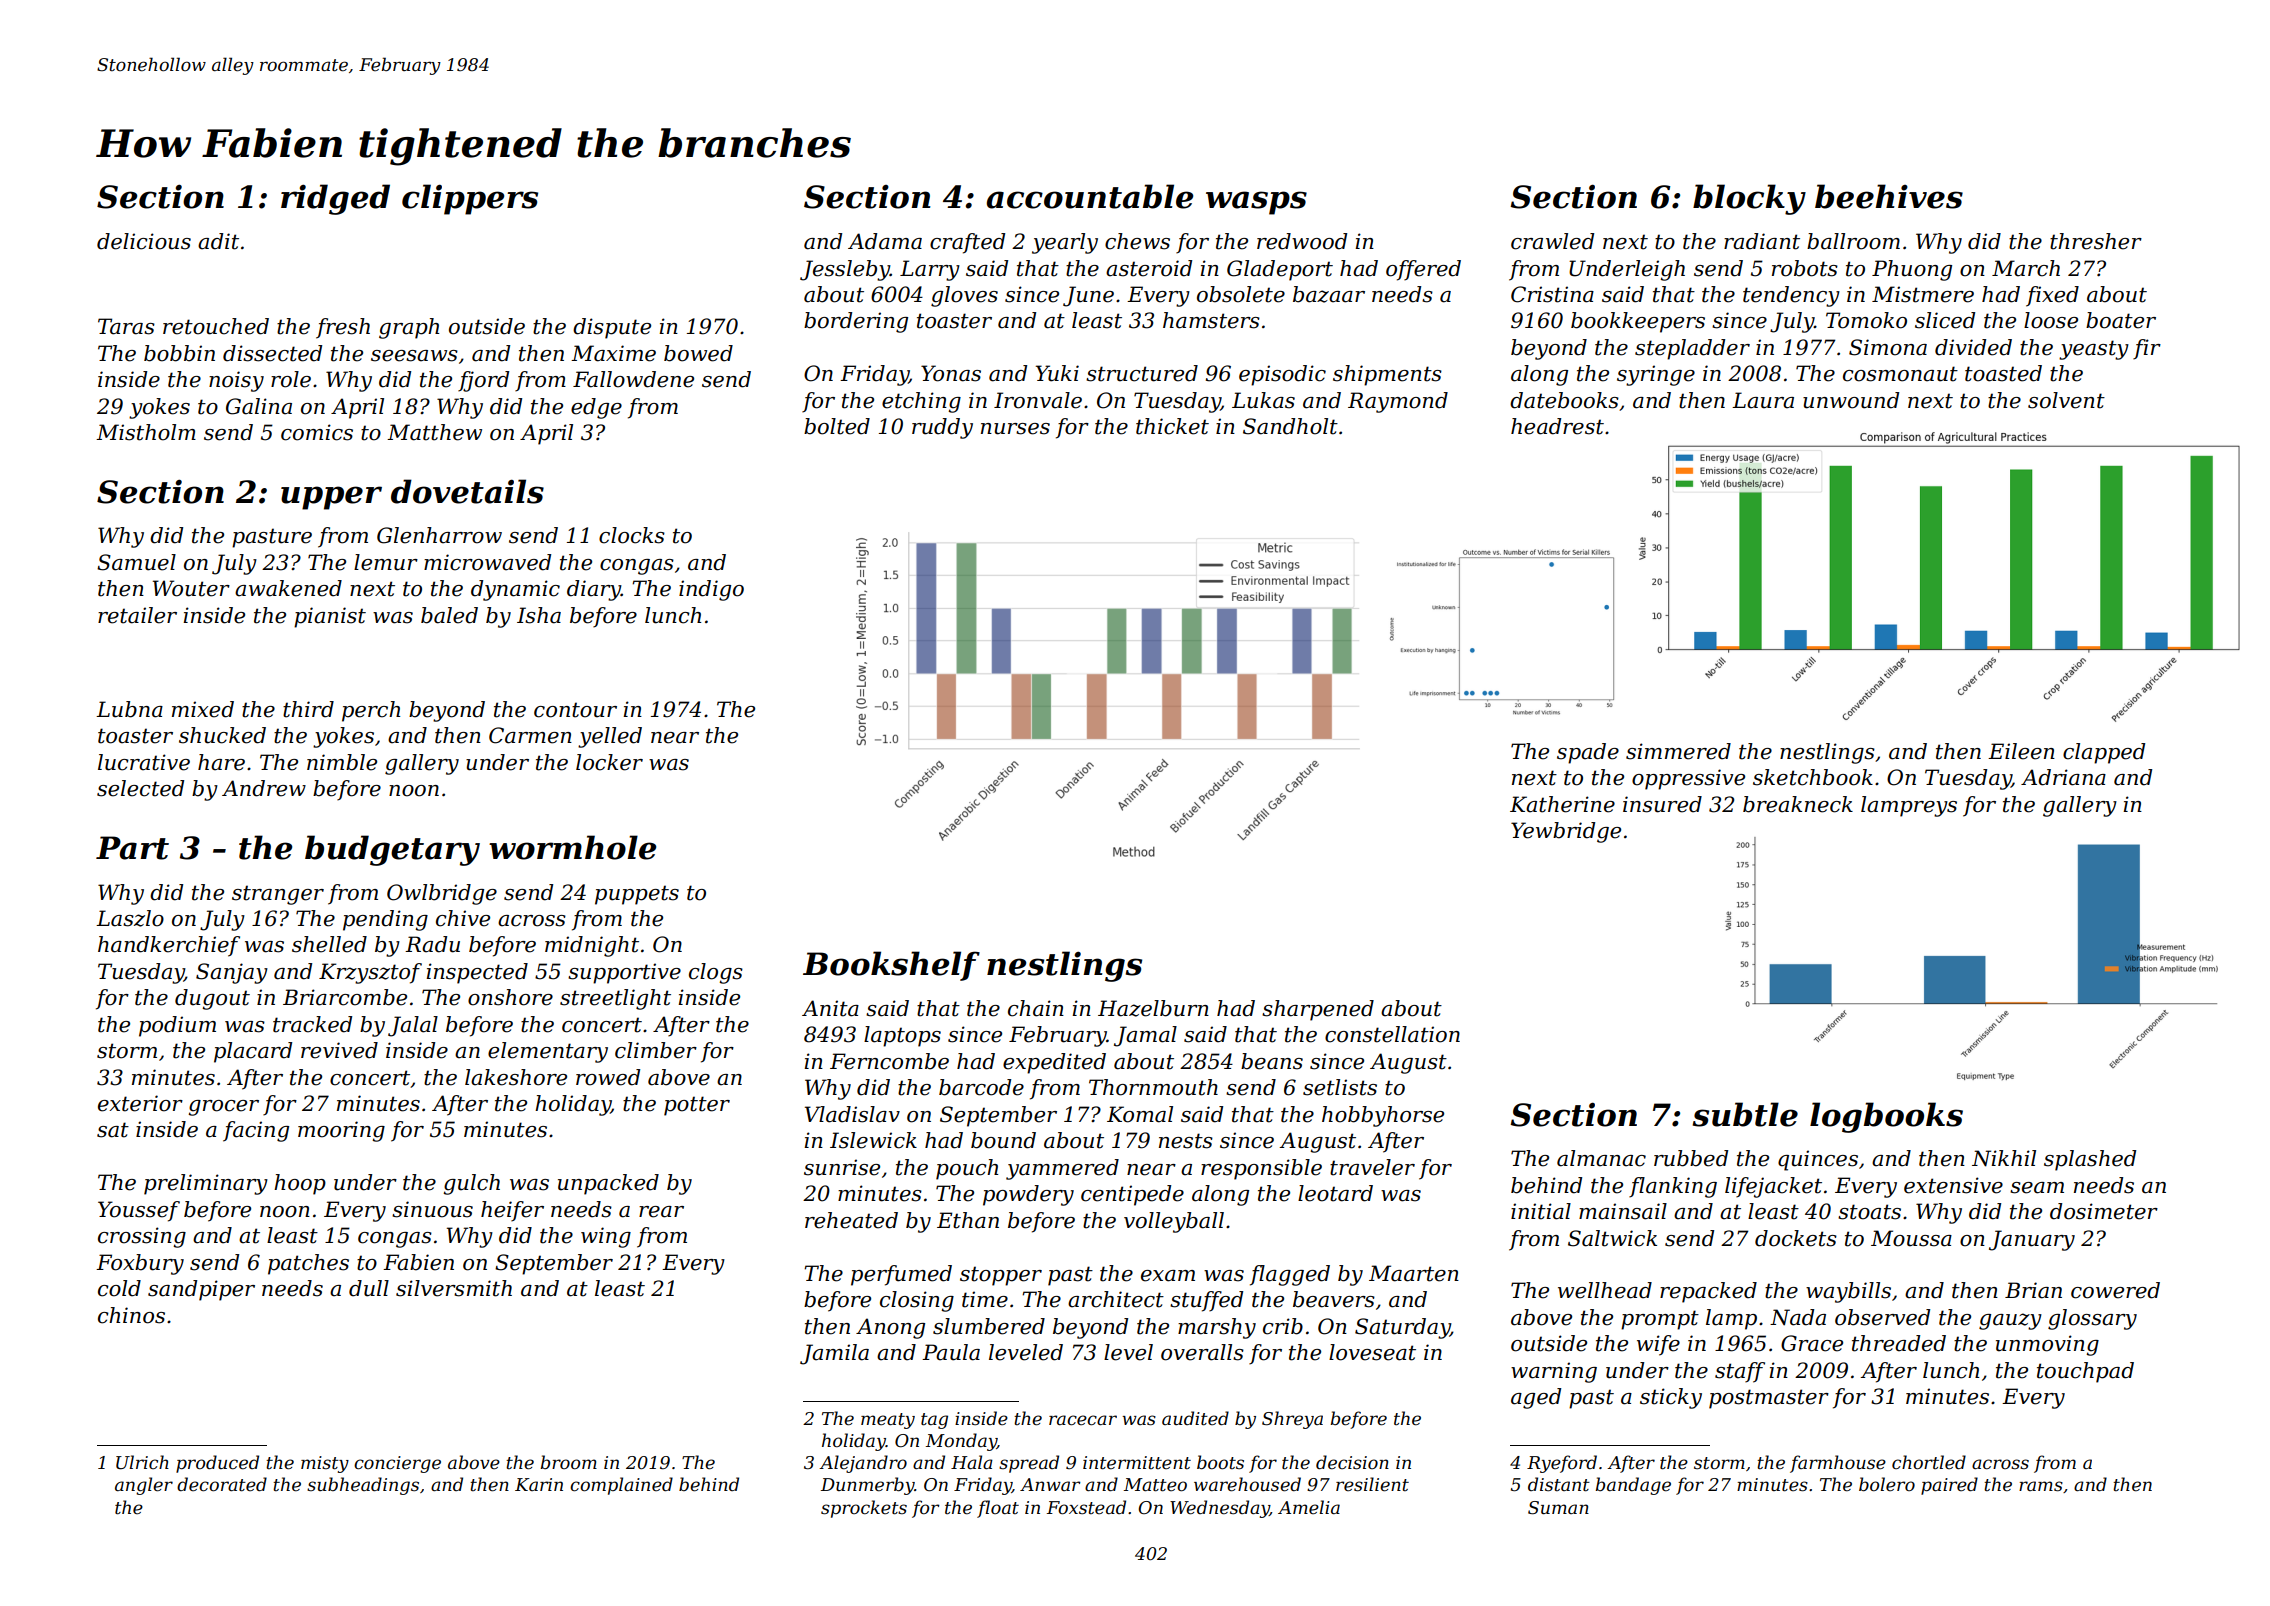 Image resolution: width=2270 pixels, height=1606 pixels. I want to click on fixed, so click(2052, 296).
